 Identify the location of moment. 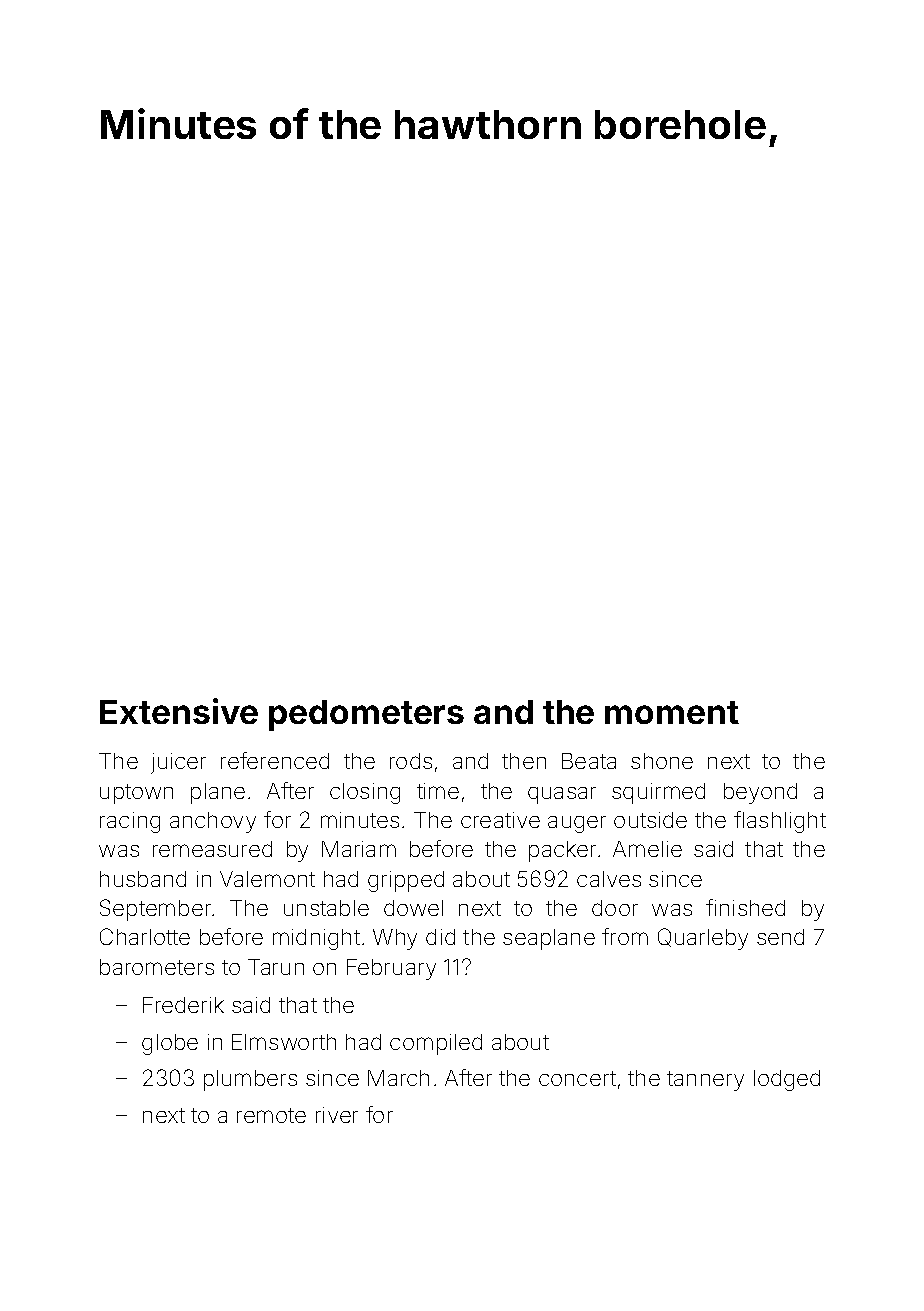
(672, 712).
